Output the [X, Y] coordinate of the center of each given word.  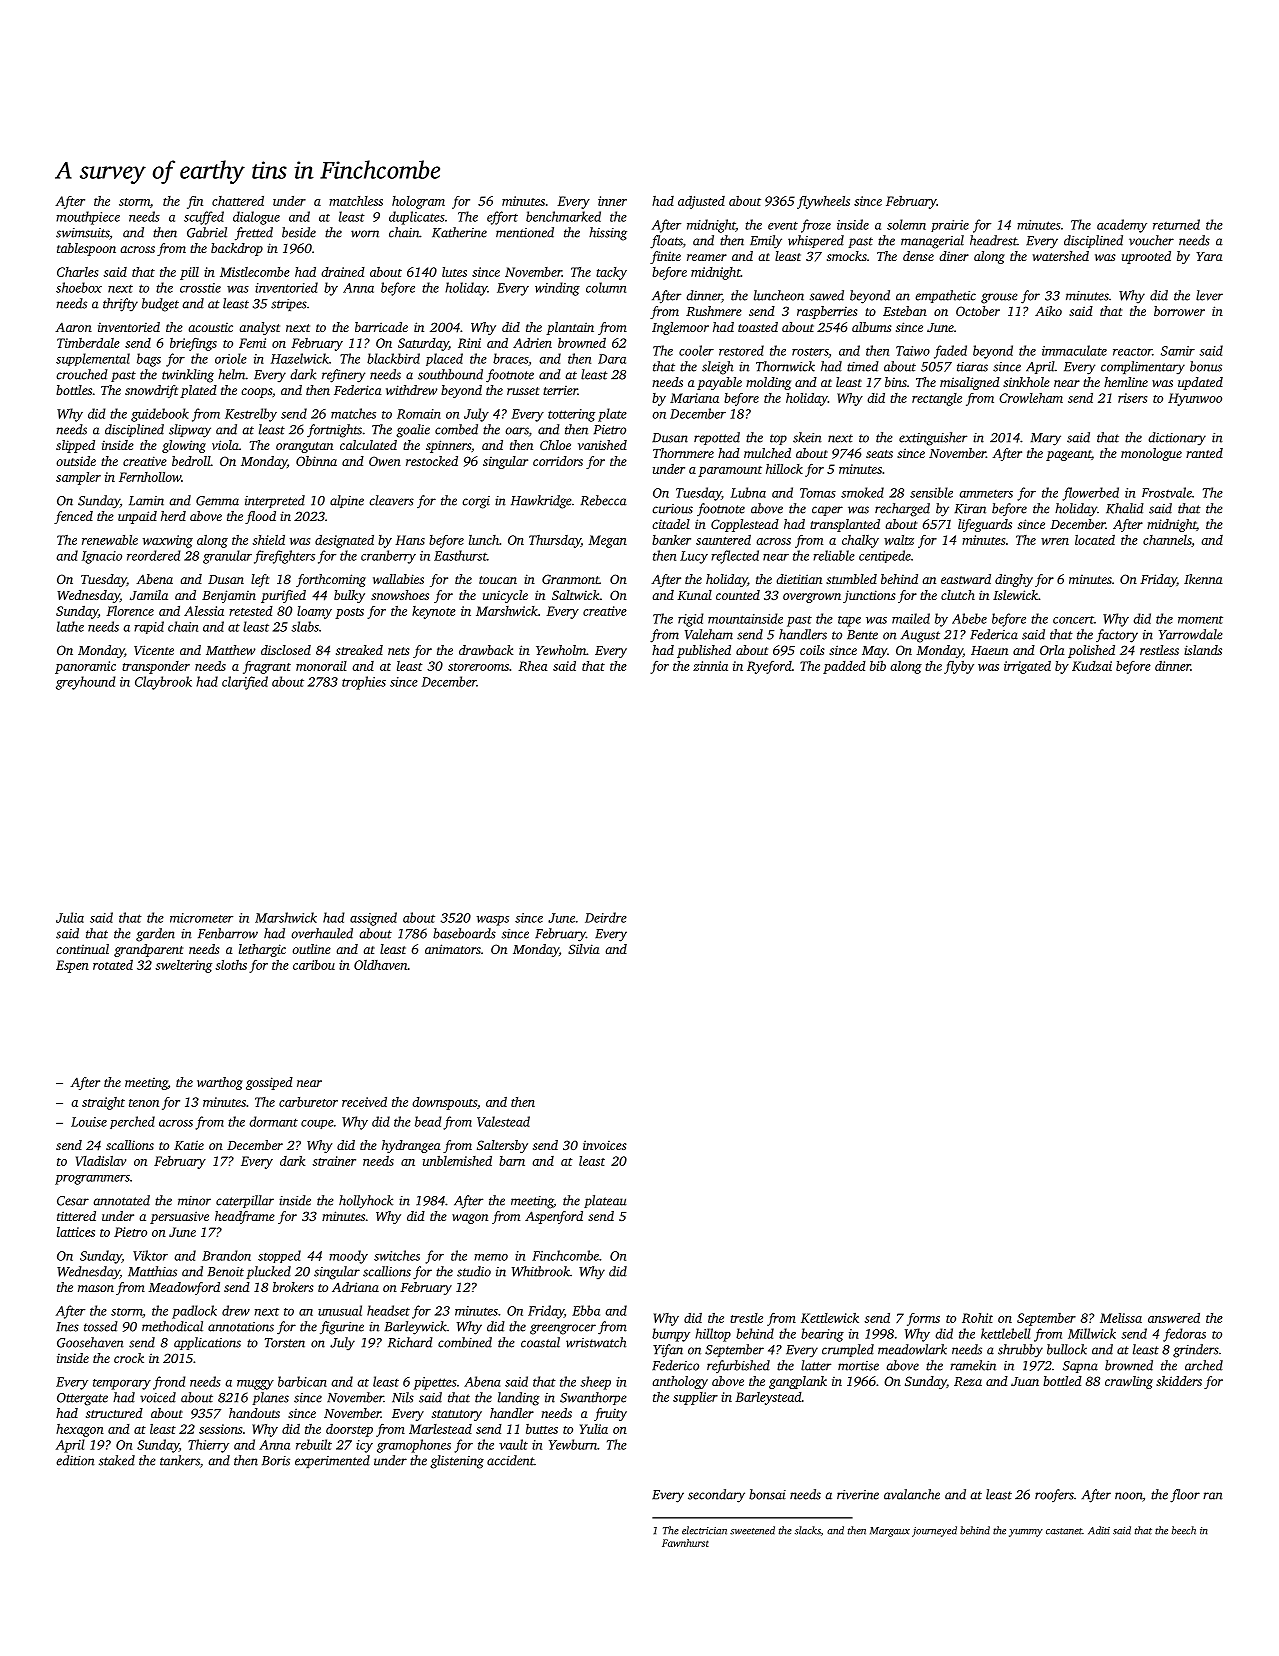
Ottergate [82, 1399]
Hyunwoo [1195, 399]
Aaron [73, 327]
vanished [602, 445]
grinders [1196, 1351]
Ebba [586, 1310]
